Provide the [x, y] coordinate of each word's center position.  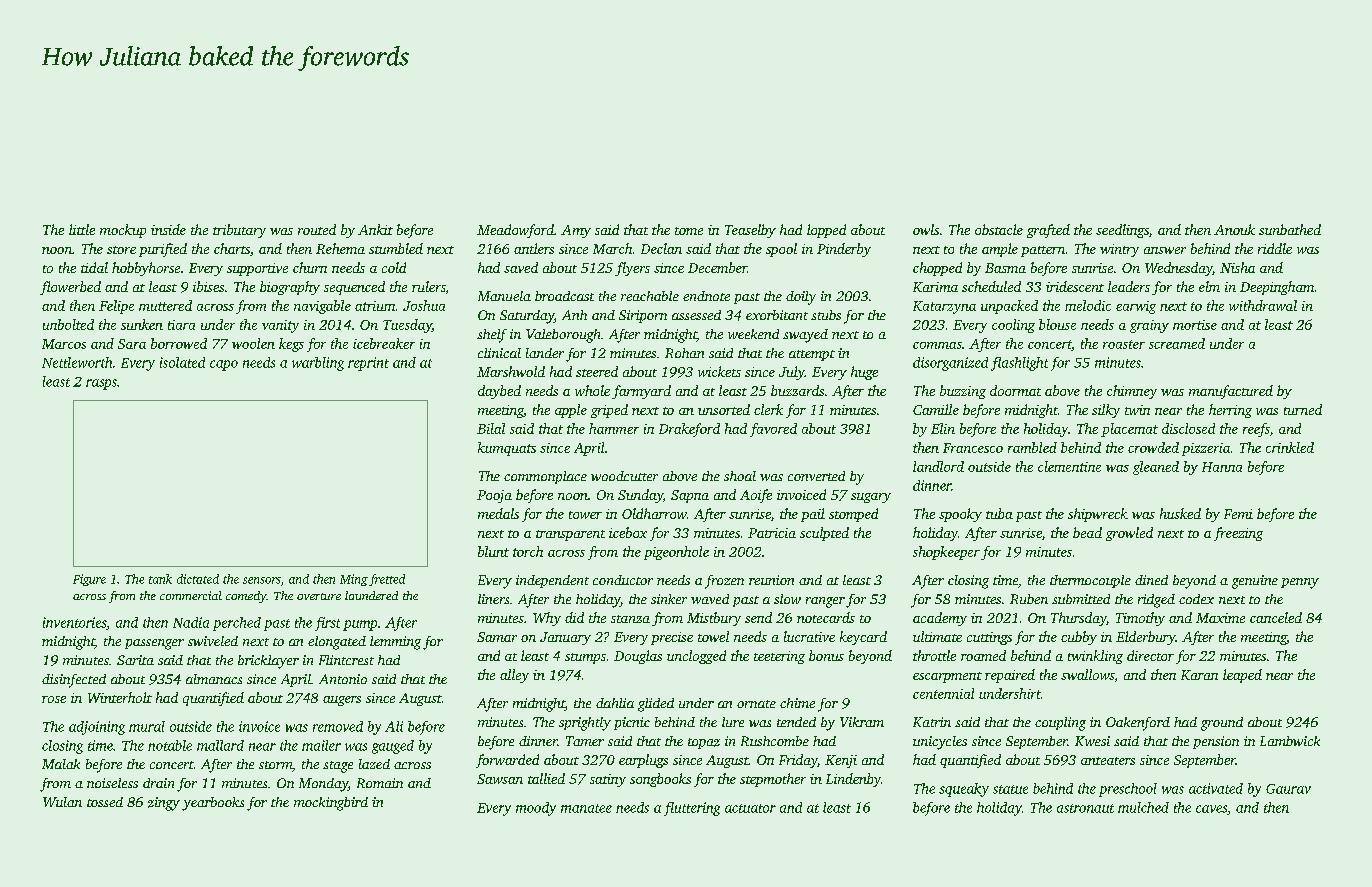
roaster [1124, 344]
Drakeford [689, 430]
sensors [262, 580]
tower [585, 515]
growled [1129, 534]
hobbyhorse [146, 269]
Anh [574, 315]
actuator [750, 808]
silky [1106, 411]
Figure [89, 580]
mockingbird [331, 804]
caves [1211, 809]
